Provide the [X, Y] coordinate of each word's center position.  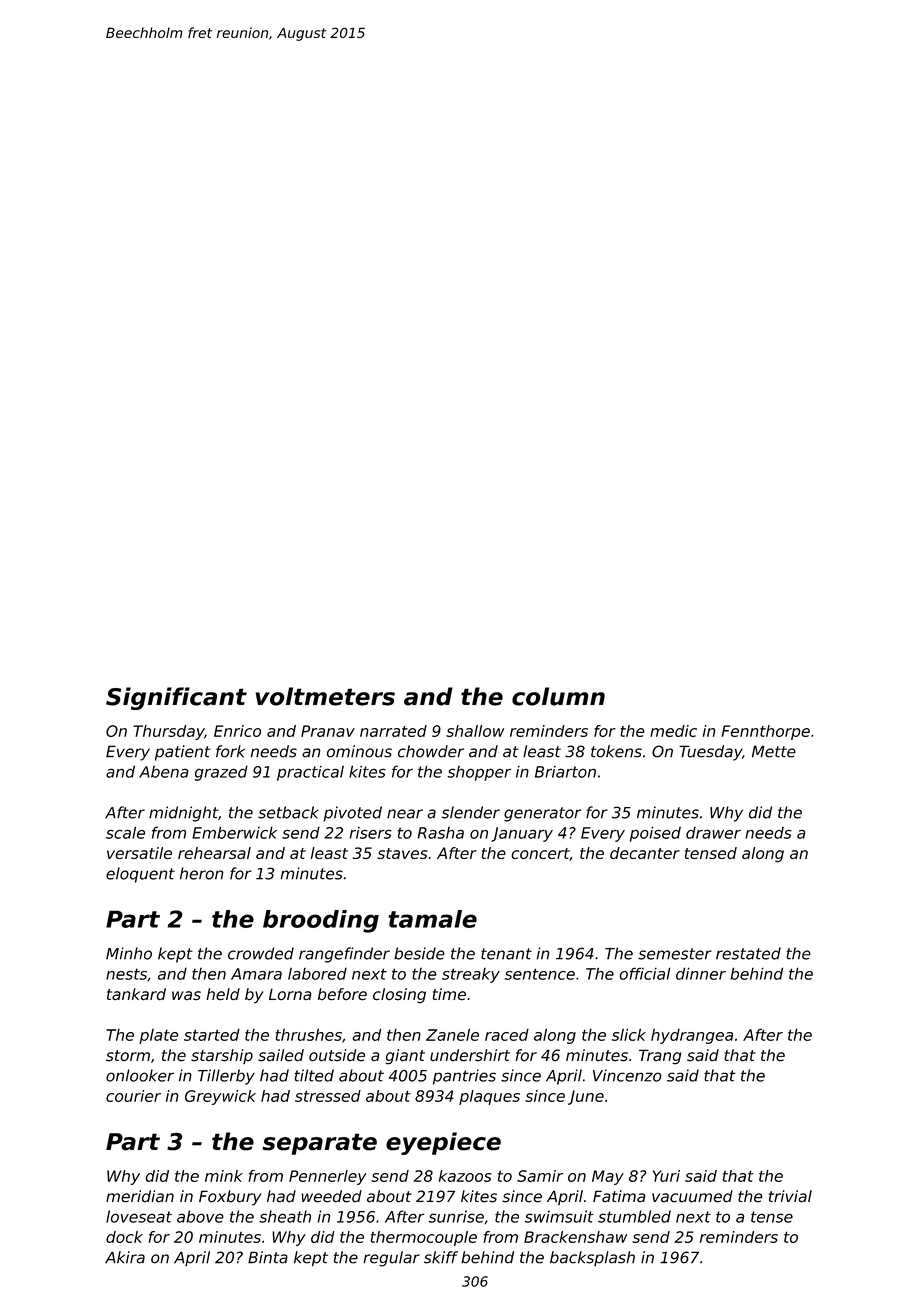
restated [748, 953]
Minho [129, 953]
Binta [268, 1257]
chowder [431, 751]
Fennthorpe [766, 732]
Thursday [168, 732]
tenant [506, 954]
